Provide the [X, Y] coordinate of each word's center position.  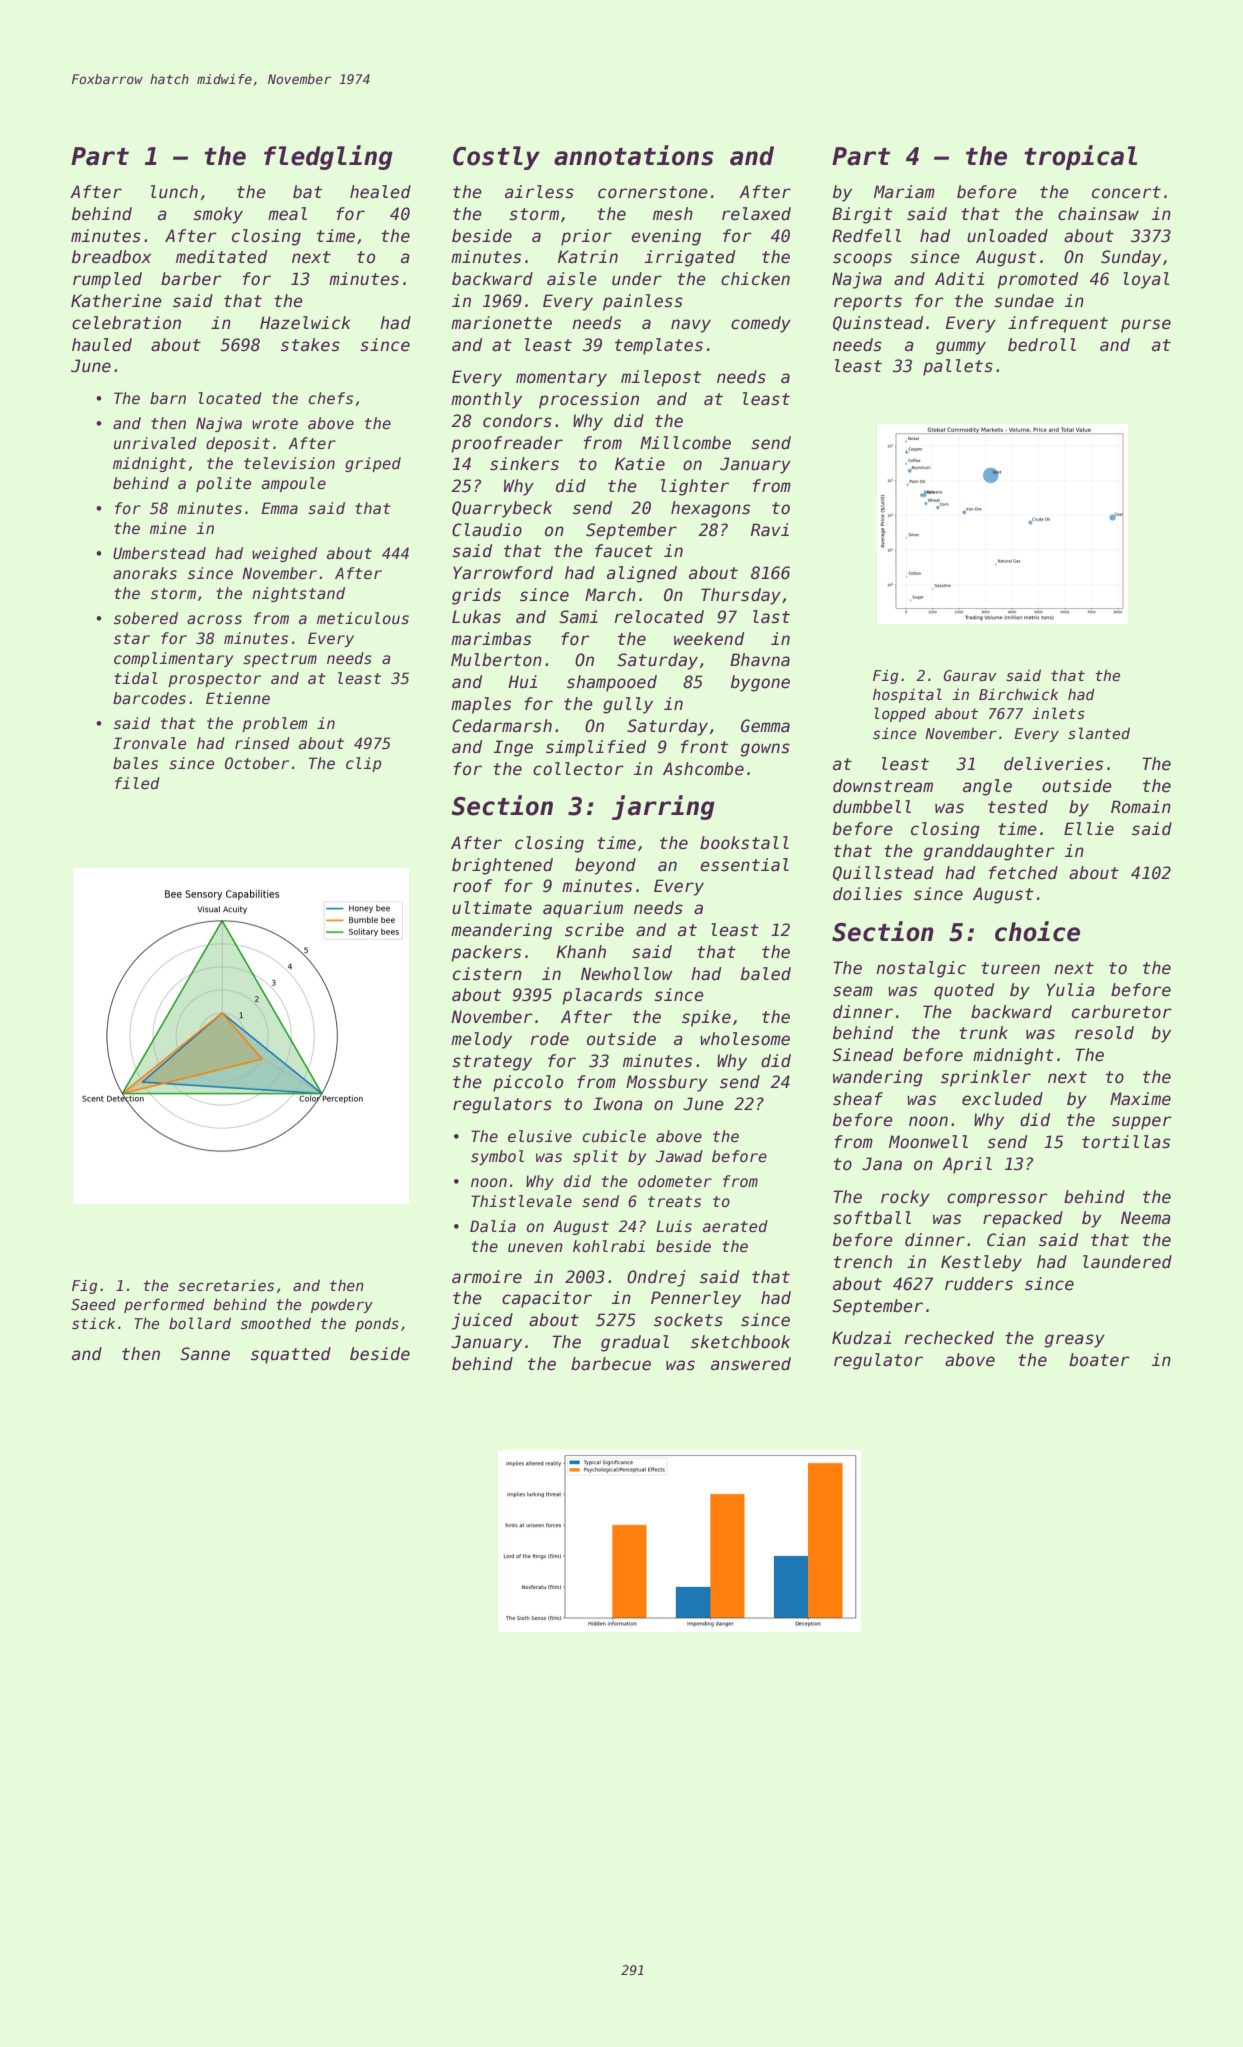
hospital [907, 695]
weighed [284, 554]
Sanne [205, 1354]
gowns [765, 750]
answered [751, 1364]
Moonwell [928, 1142]
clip [363, 764]
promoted [1037, 280]
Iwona [618, 1104]
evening [666, 237]
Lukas [476, 617]
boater [1099, 1360]
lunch [174, 192]
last [771, 617]
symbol [497, 1157]
